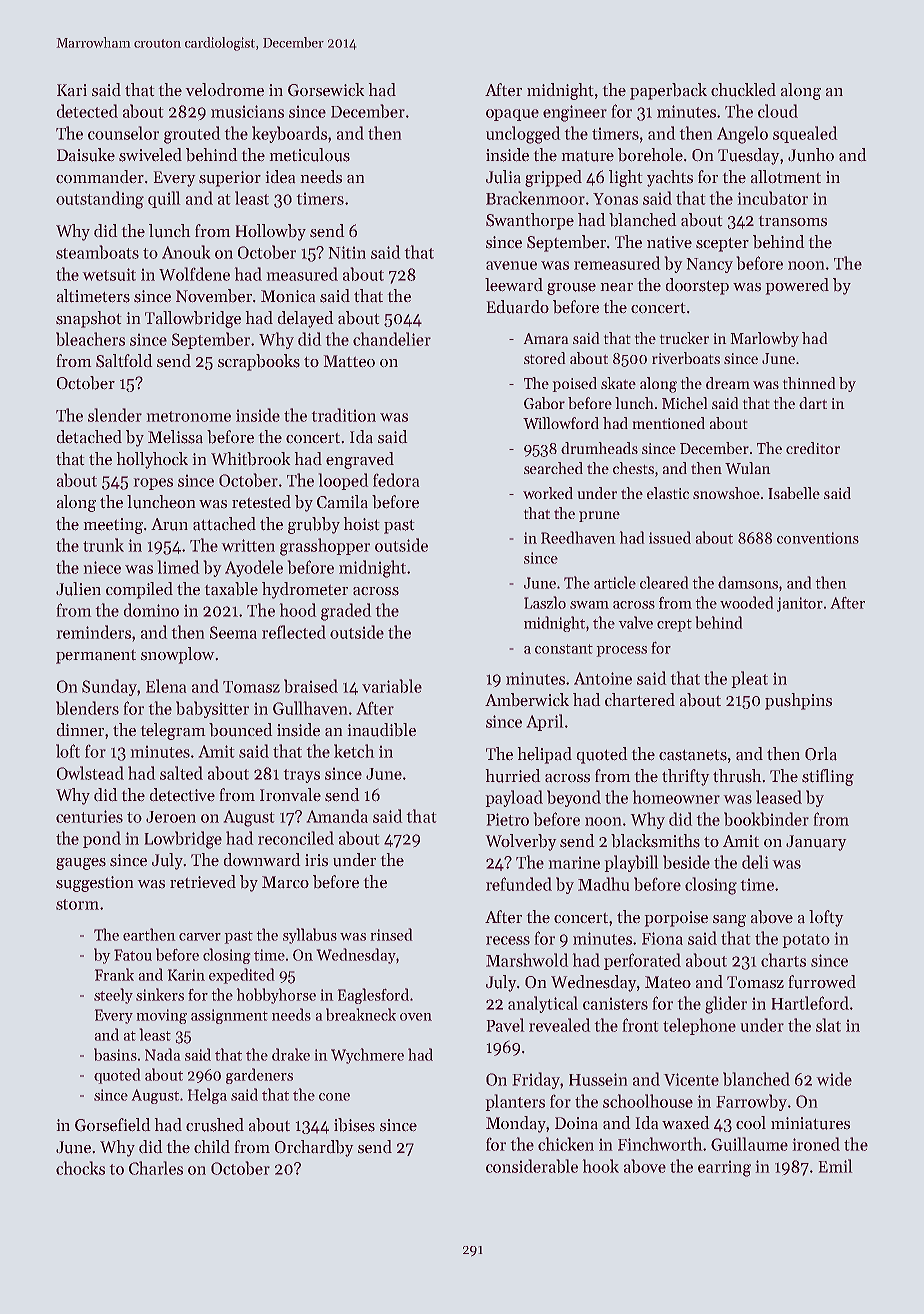  Describe the element at coordinates (514, 285) in the image. I see `leeward` at that location.
